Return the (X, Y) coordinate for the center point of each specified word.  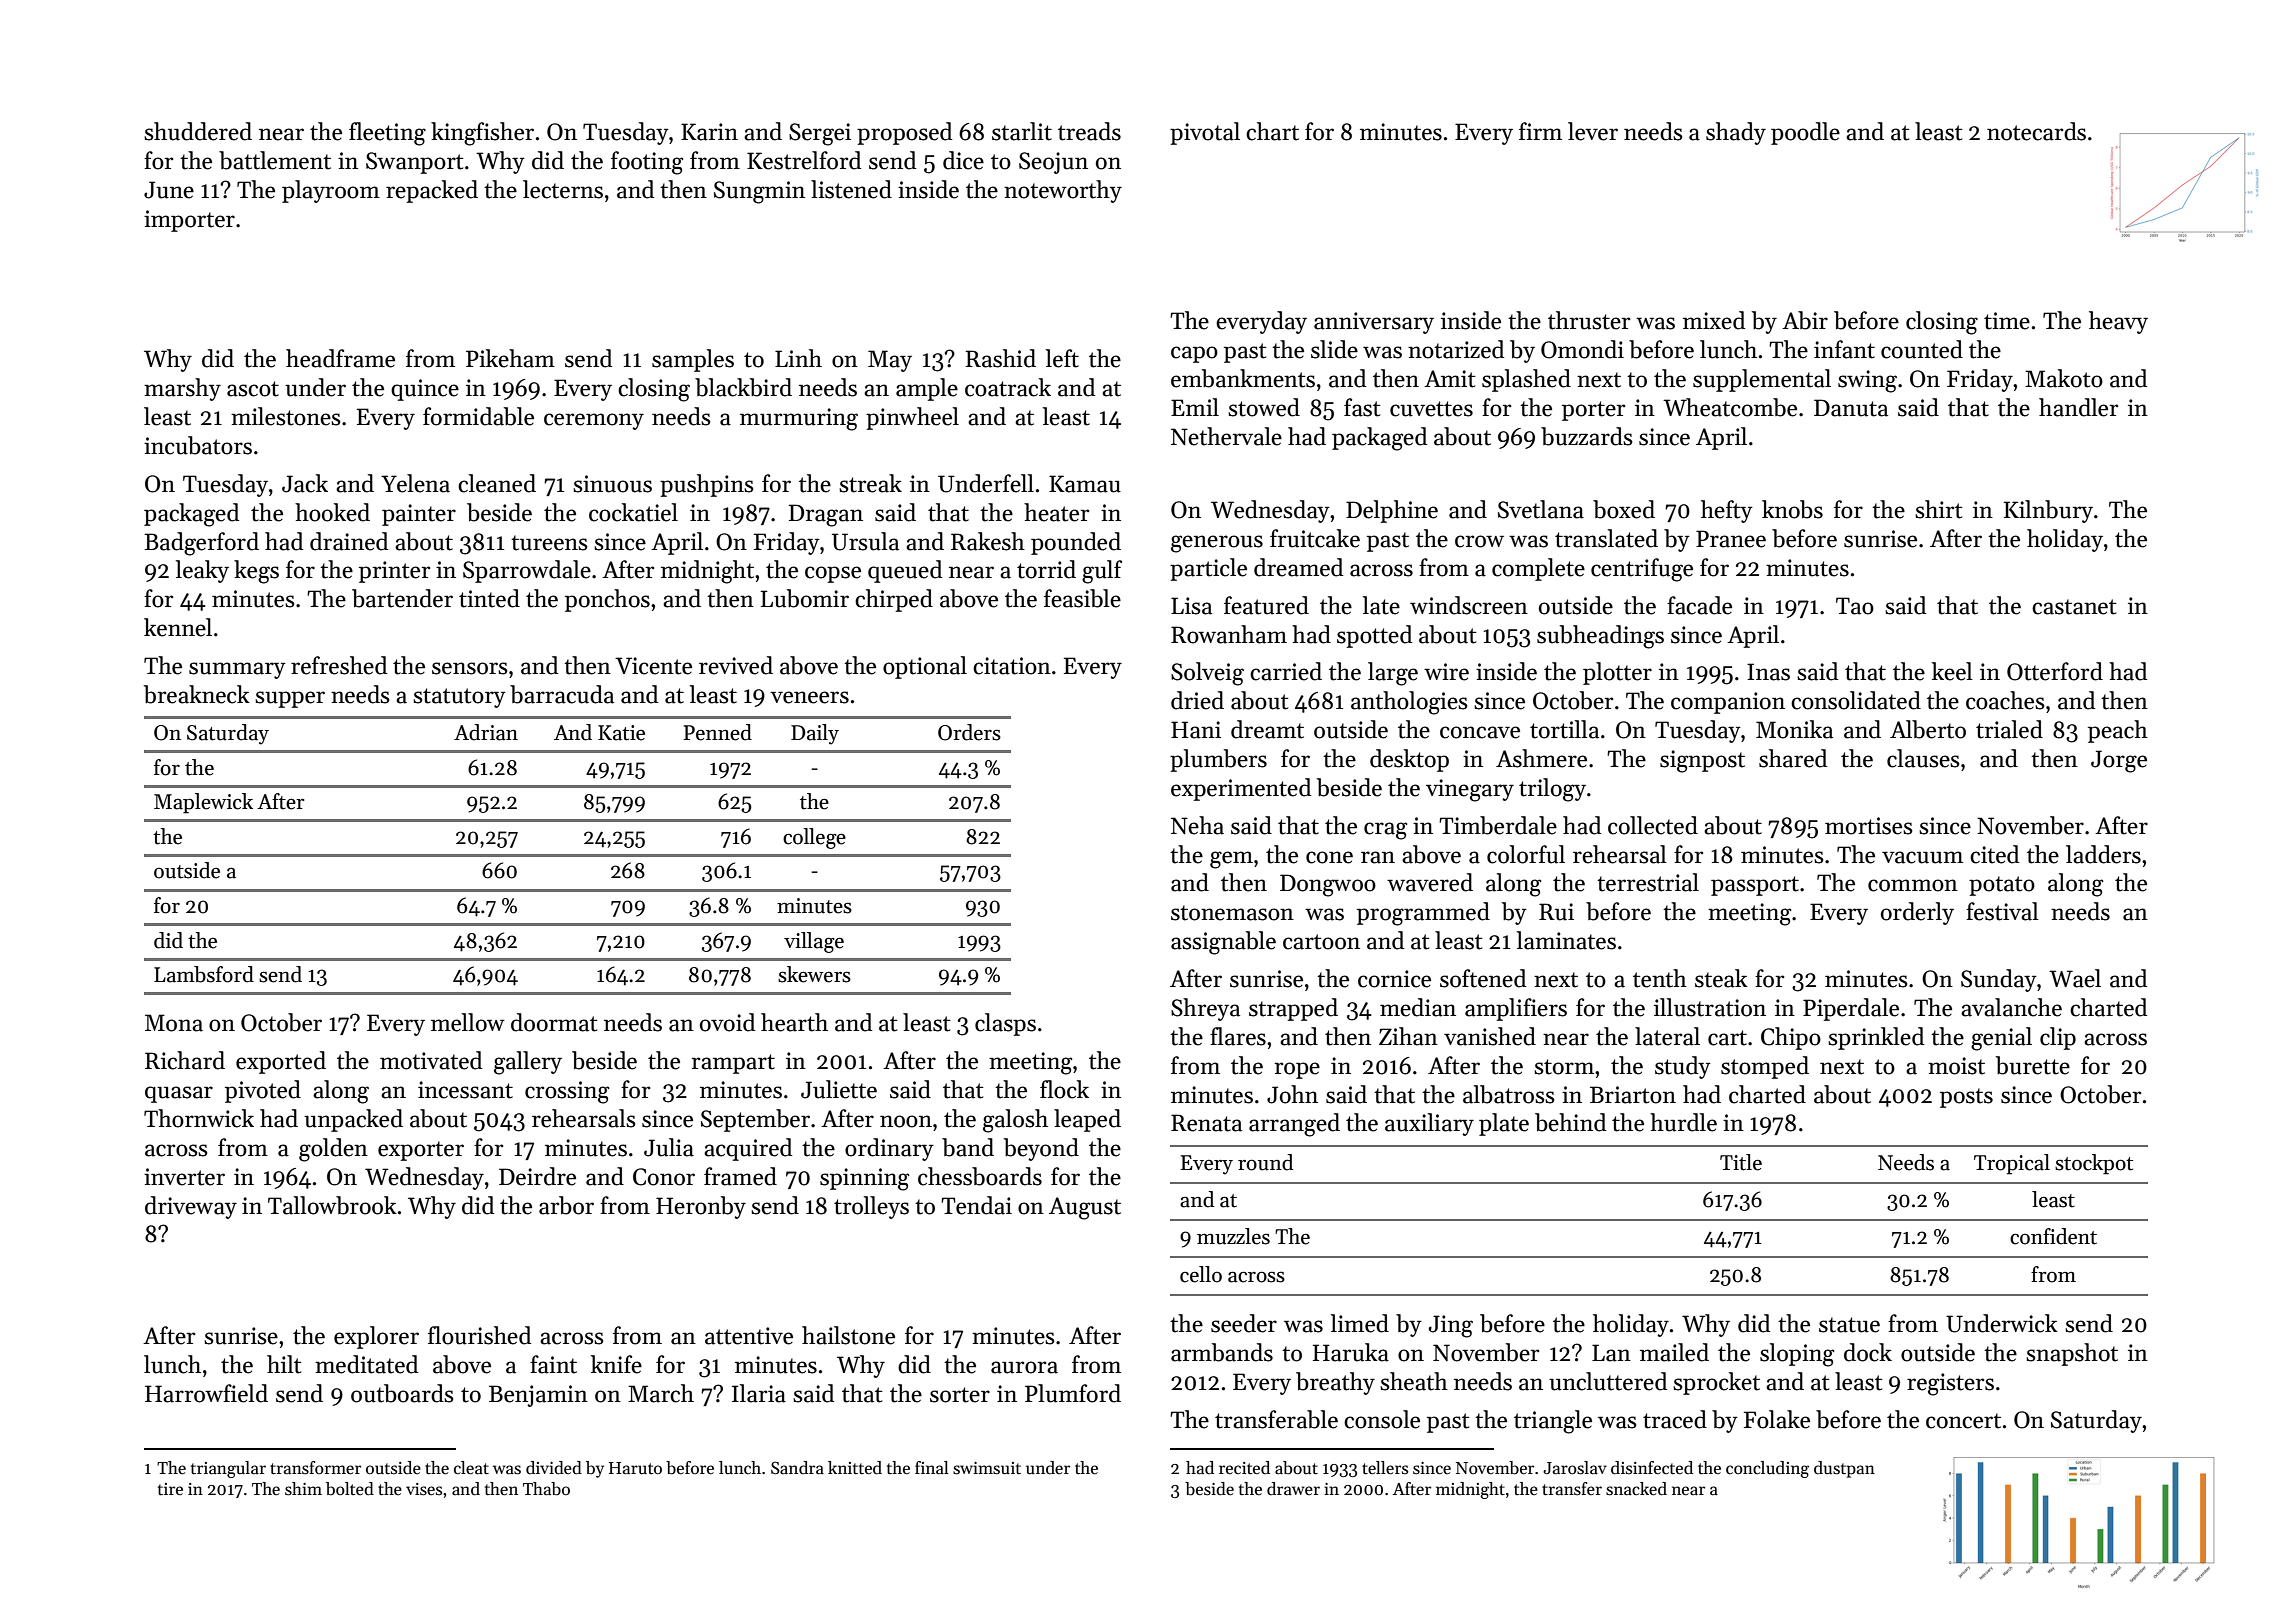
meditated (366, 1364)
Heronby (701, 1207)
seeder (1244, 1323)
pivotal (1205, 133)
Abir (1805, 320)
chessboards (980, 1176)
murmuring (799, 419)
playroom (331, 191)
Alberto (1928, 729)
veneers (809, 697)
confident (2053, 1236)
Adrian (486, 732)
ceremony (594, 421)
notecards (2036, 131)
